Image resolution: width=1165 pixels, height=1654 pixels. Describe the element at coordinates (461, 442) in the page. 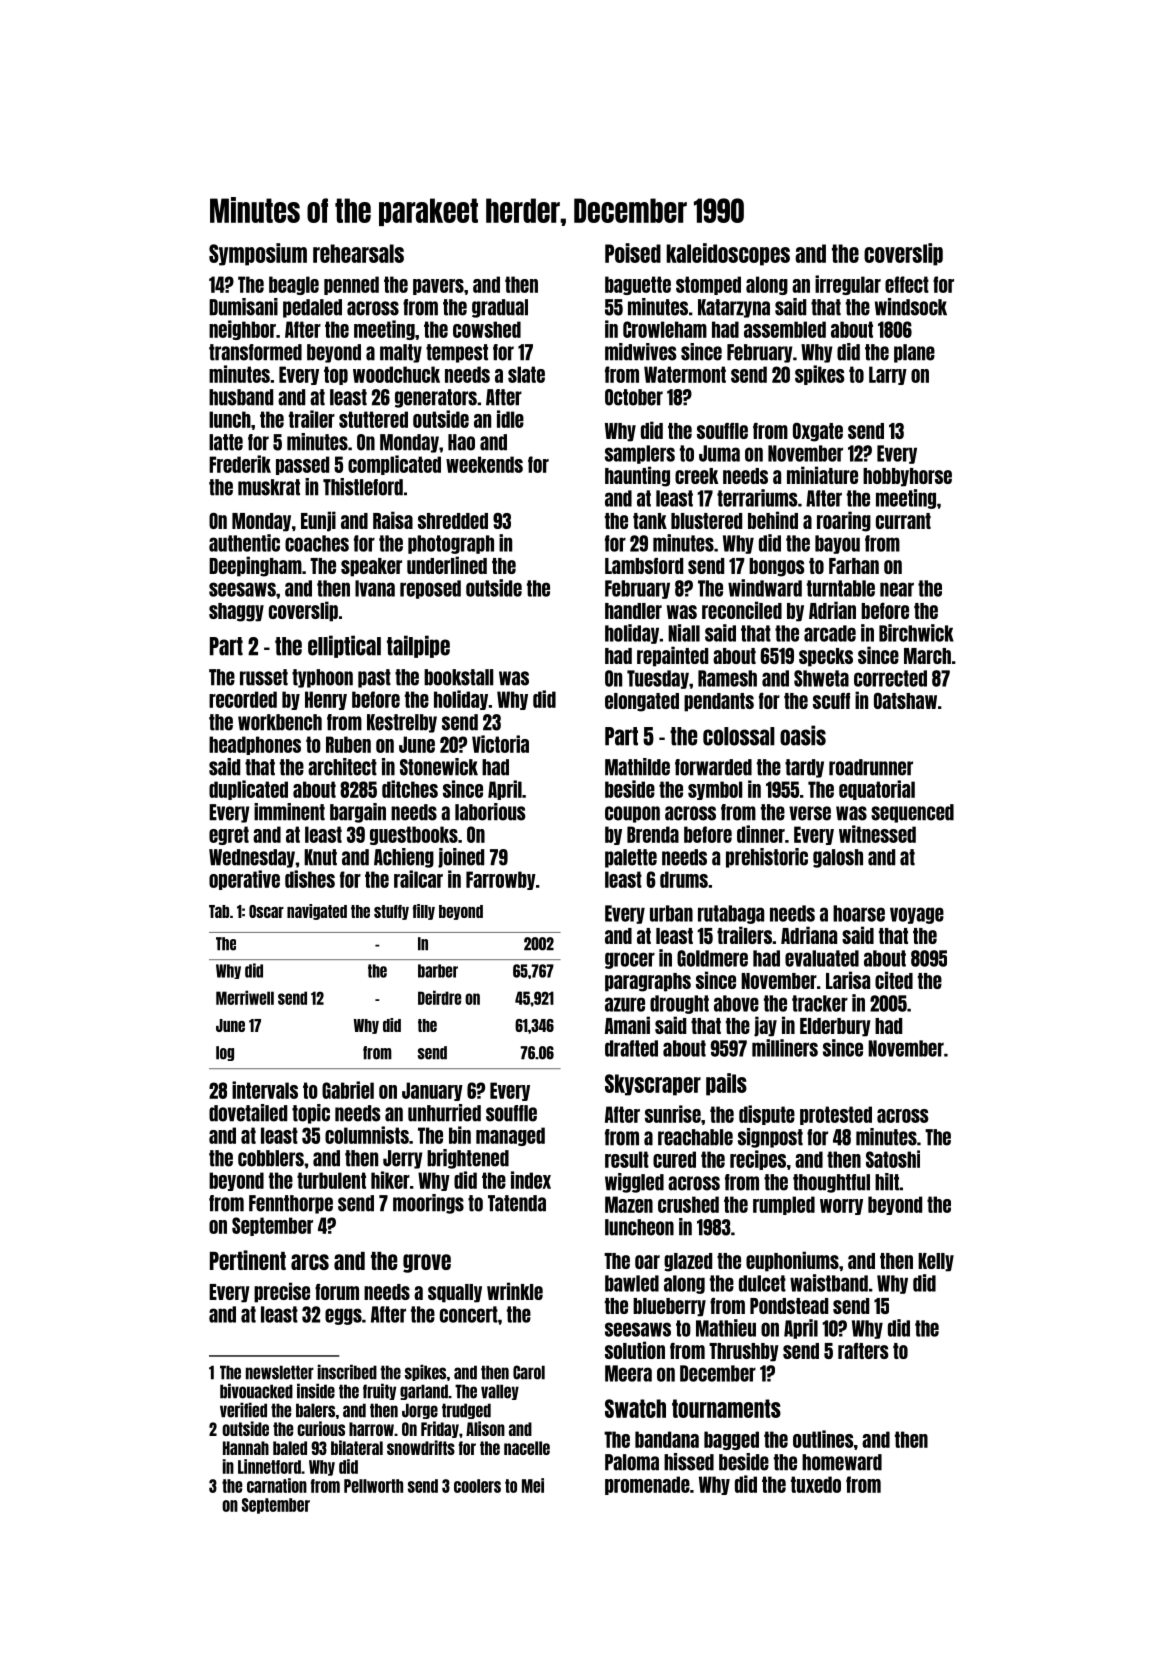

I see `Hao` at that location.
